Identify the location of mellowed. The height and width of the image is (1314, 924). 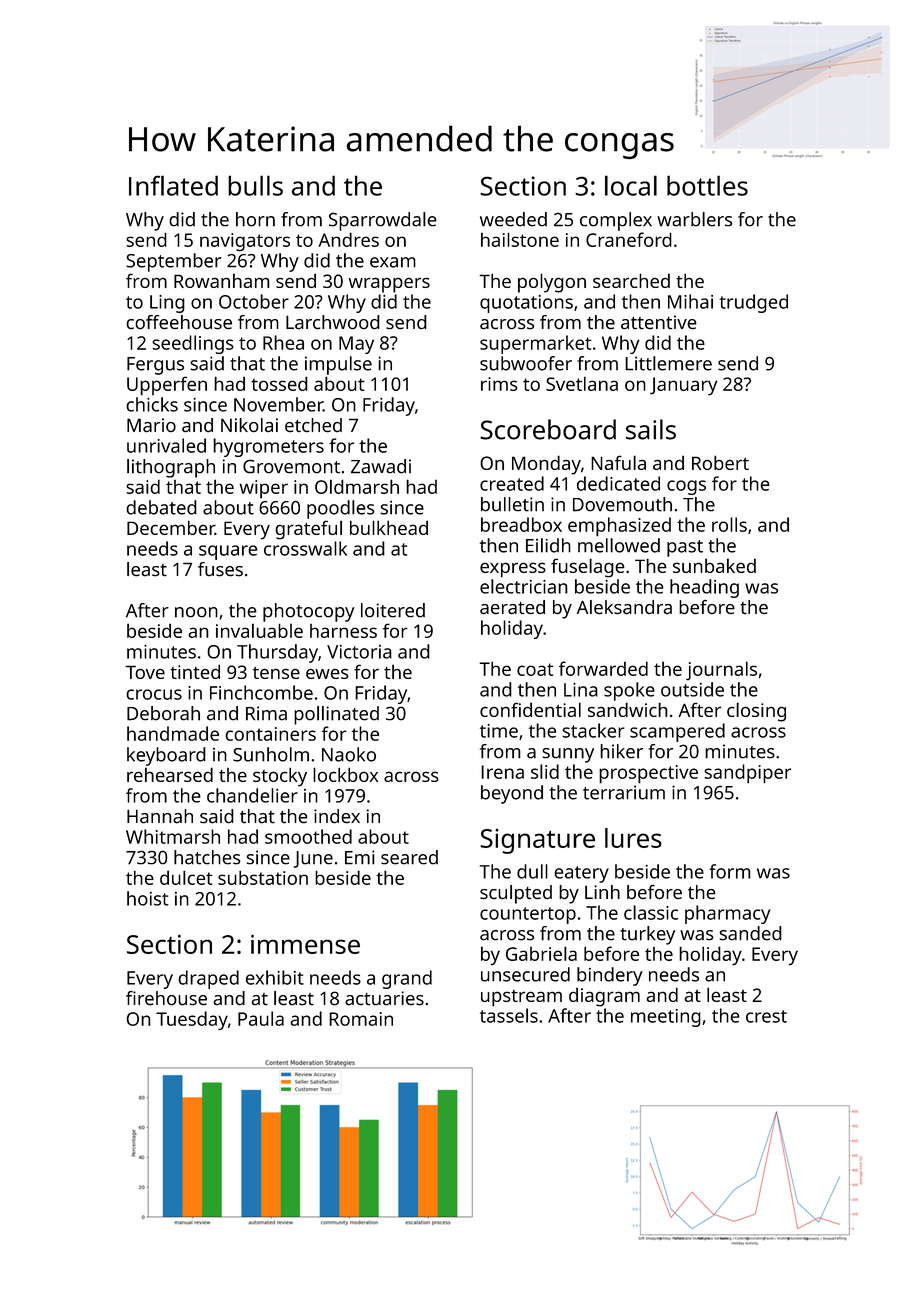
(619, 545).
